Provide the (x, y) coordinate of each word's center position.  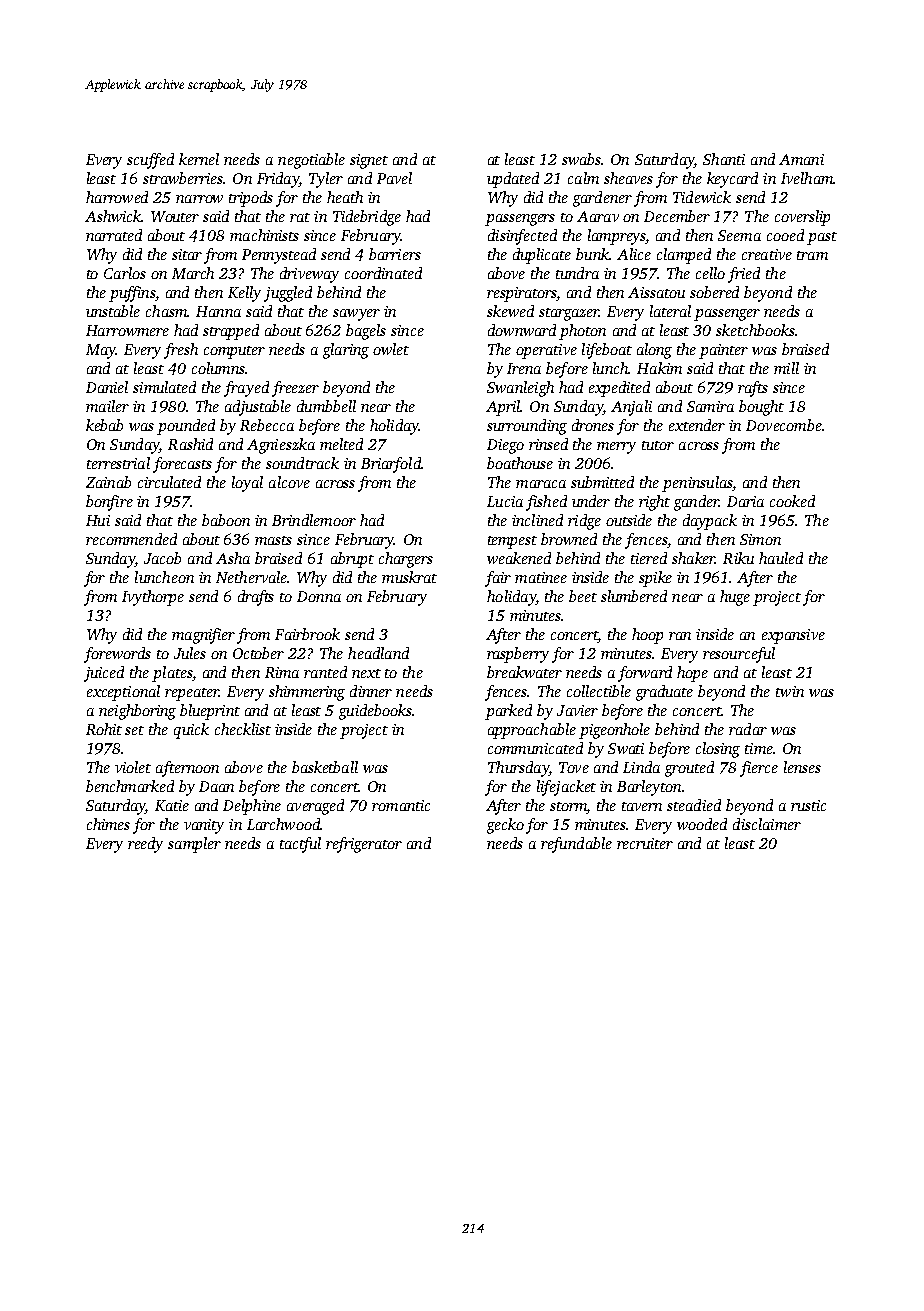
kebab (104, 425)
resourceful (739, 655)
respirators (521, 294)
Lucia (505, 501)
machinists (264, 235)
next (366, 673)
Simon (760, 539)
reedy (145, 845)
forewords (117, 655)
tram (812, 255)
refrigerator (364, 845)
